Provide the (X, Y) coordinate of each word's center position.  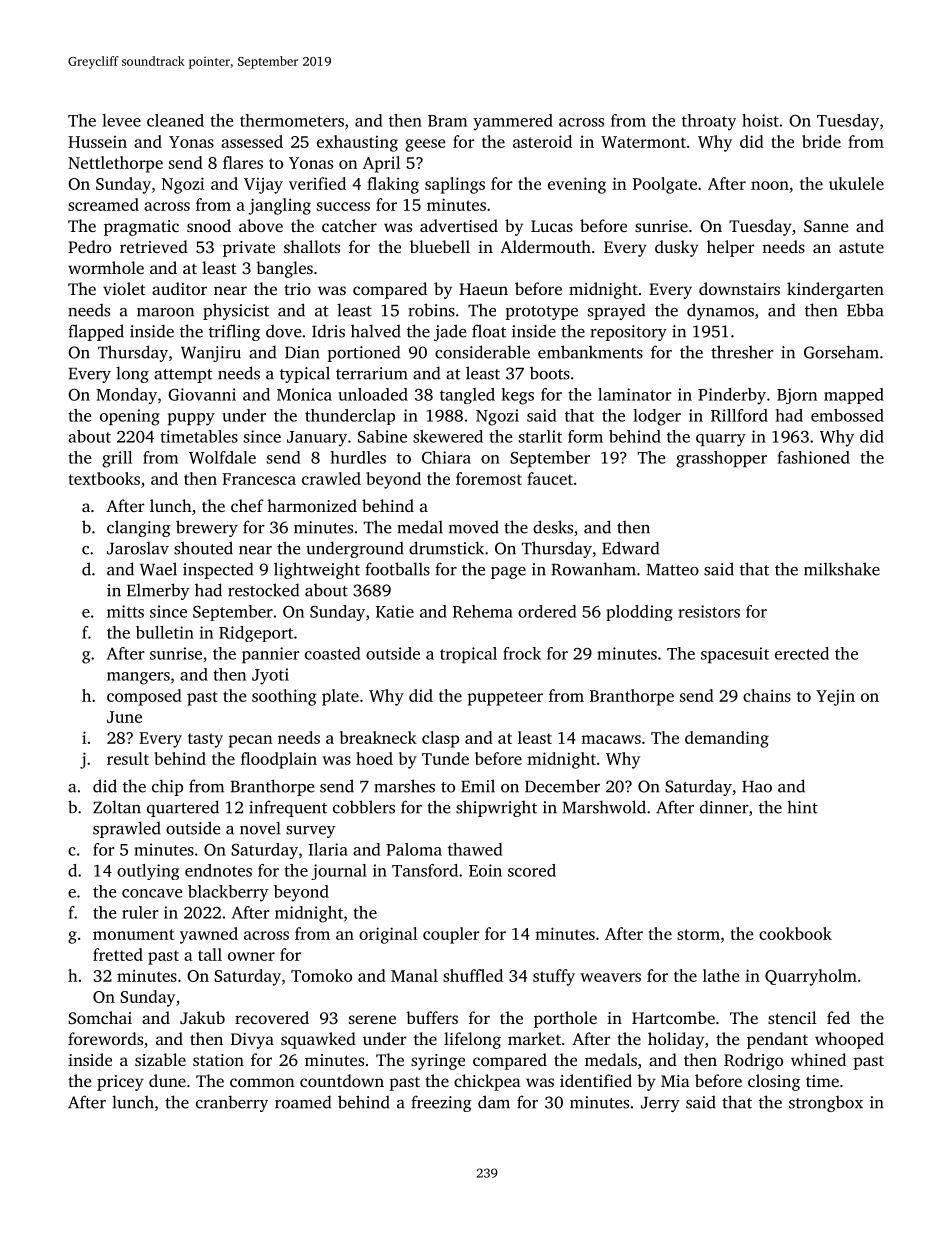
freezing (441, 1103)
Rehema (483, 611)
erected (802, 653)
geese (425, 145)
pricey (120, 1083)
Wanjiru (211, 354)
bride (821, 141)
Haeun (483, 289)
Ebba (865, 310)
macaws (611, 739)
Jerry (660, 1104)
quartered (183, 808)
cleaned (175, 120)
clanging (139, 528)
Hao (757, 787)
